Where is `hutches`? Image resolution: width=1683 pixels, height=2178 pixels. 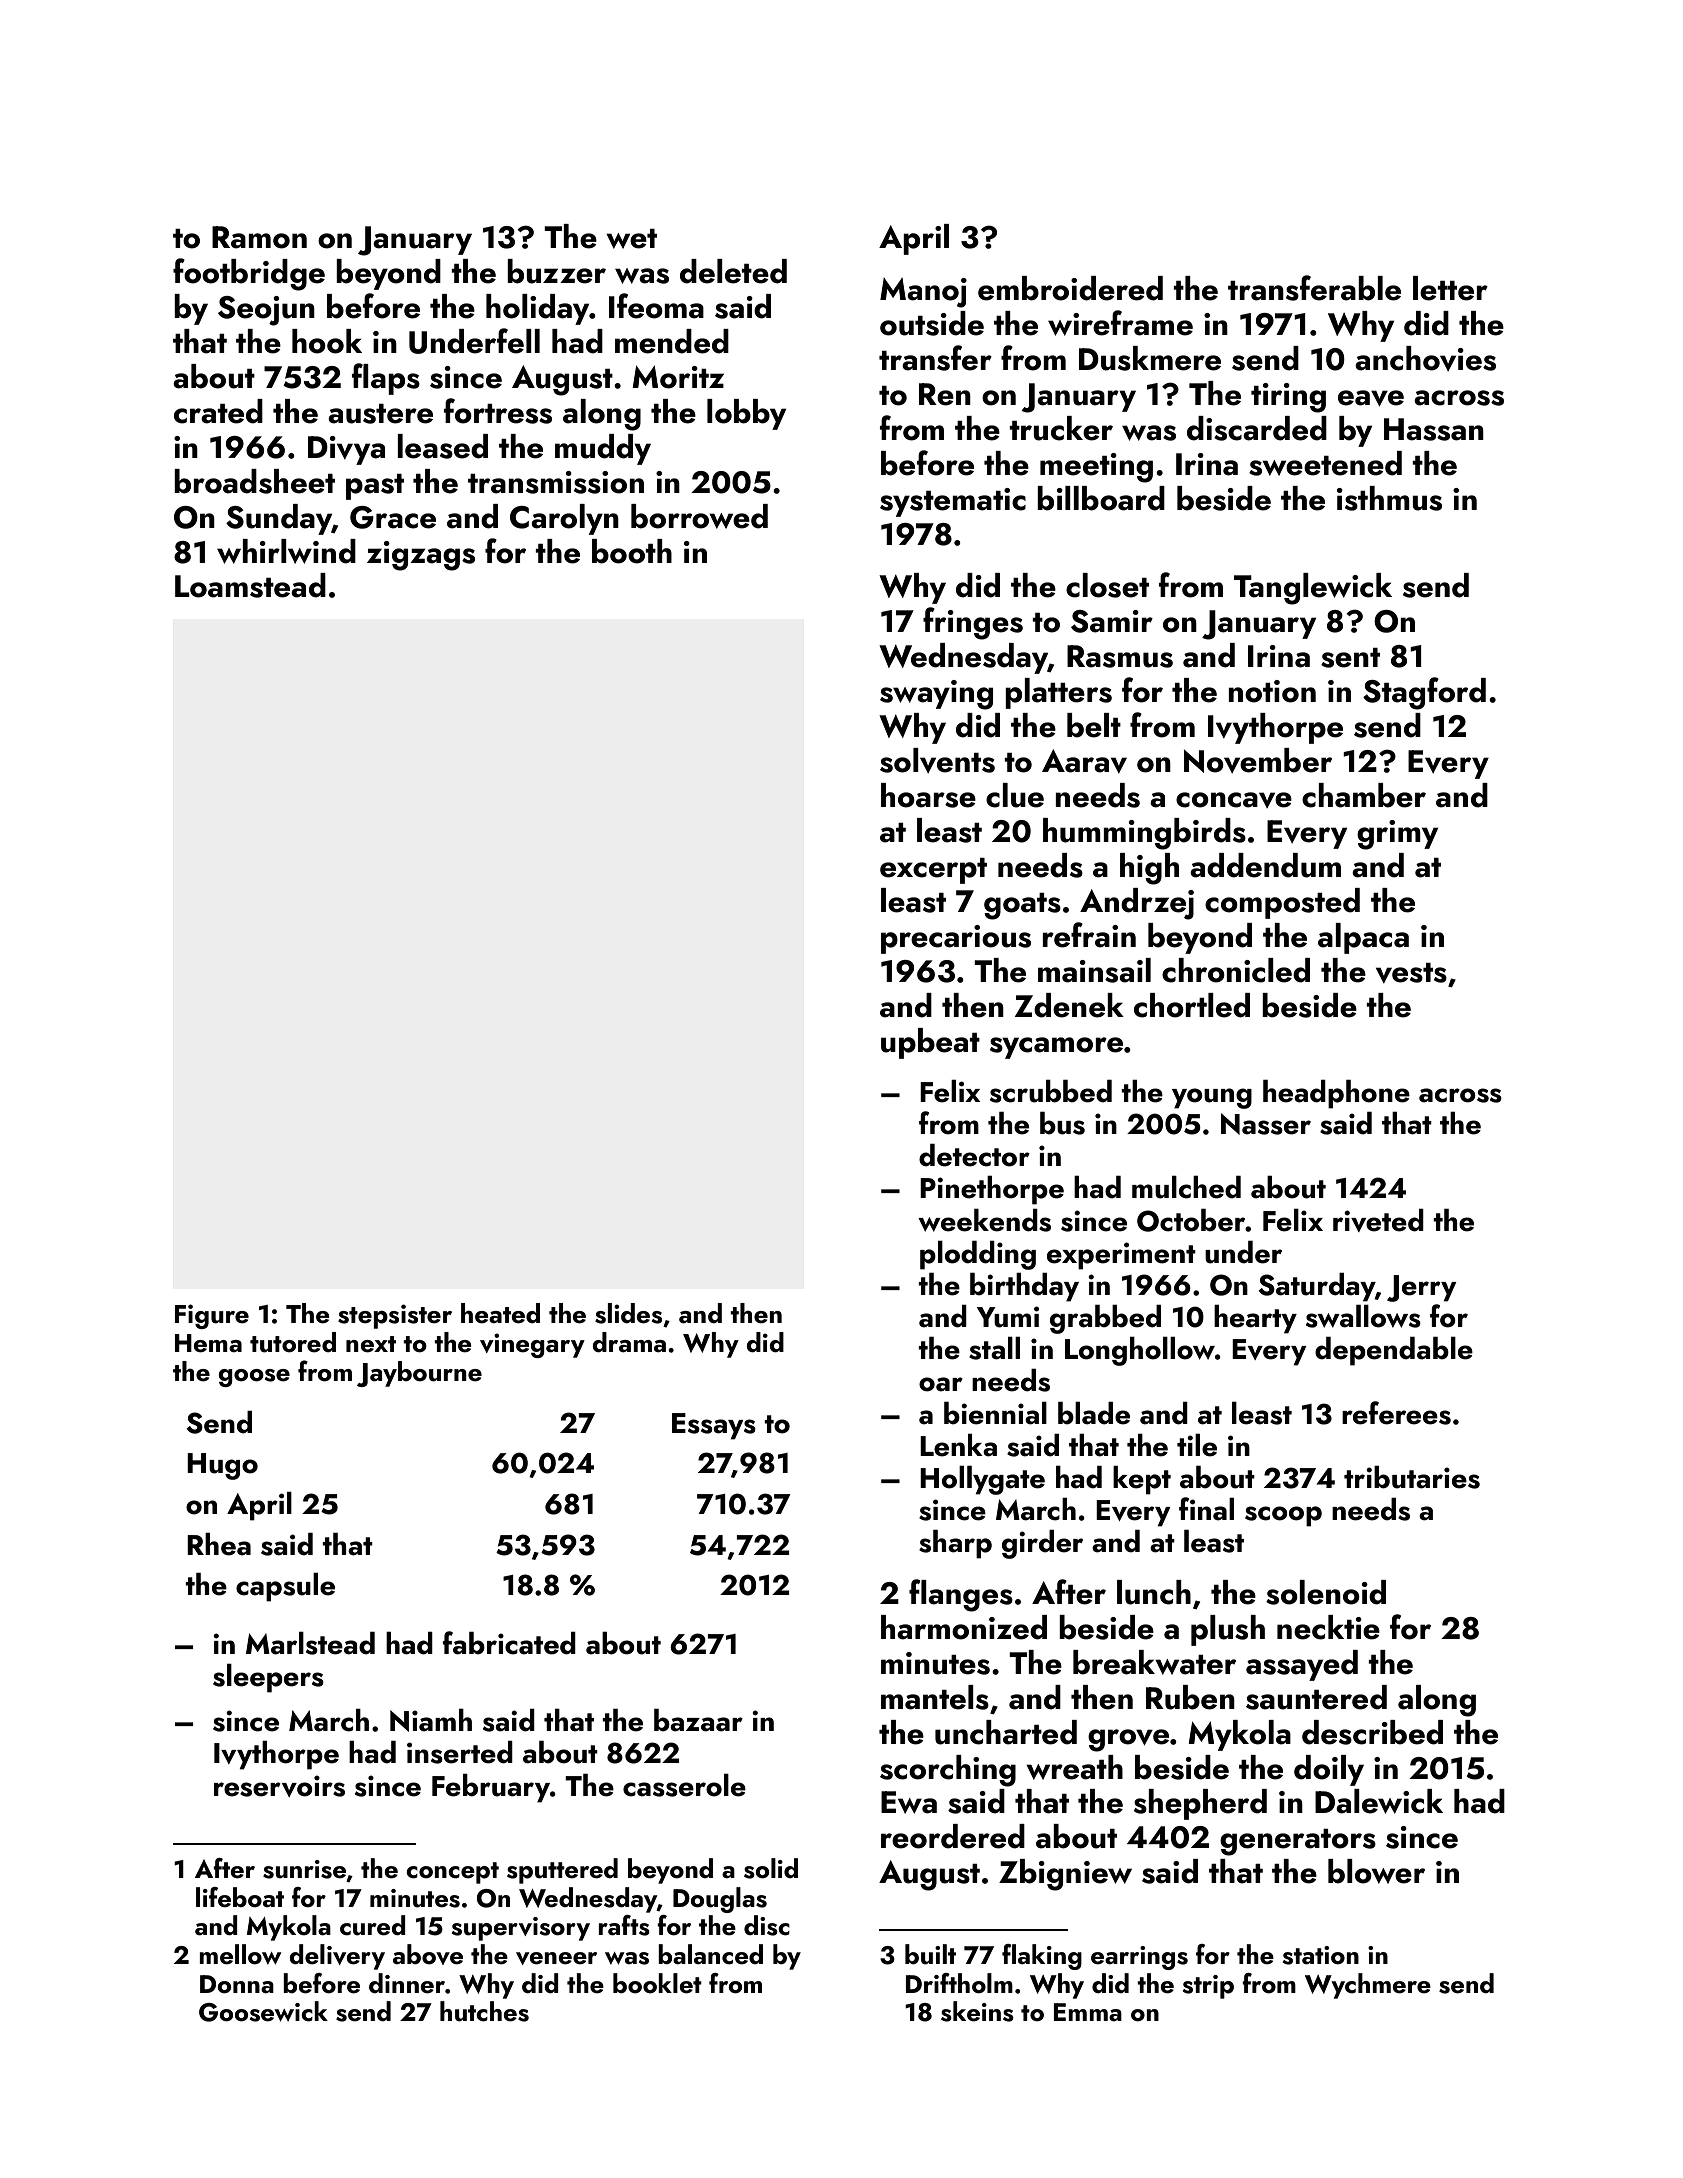
hutches is located at coordinates (484, 2011).
